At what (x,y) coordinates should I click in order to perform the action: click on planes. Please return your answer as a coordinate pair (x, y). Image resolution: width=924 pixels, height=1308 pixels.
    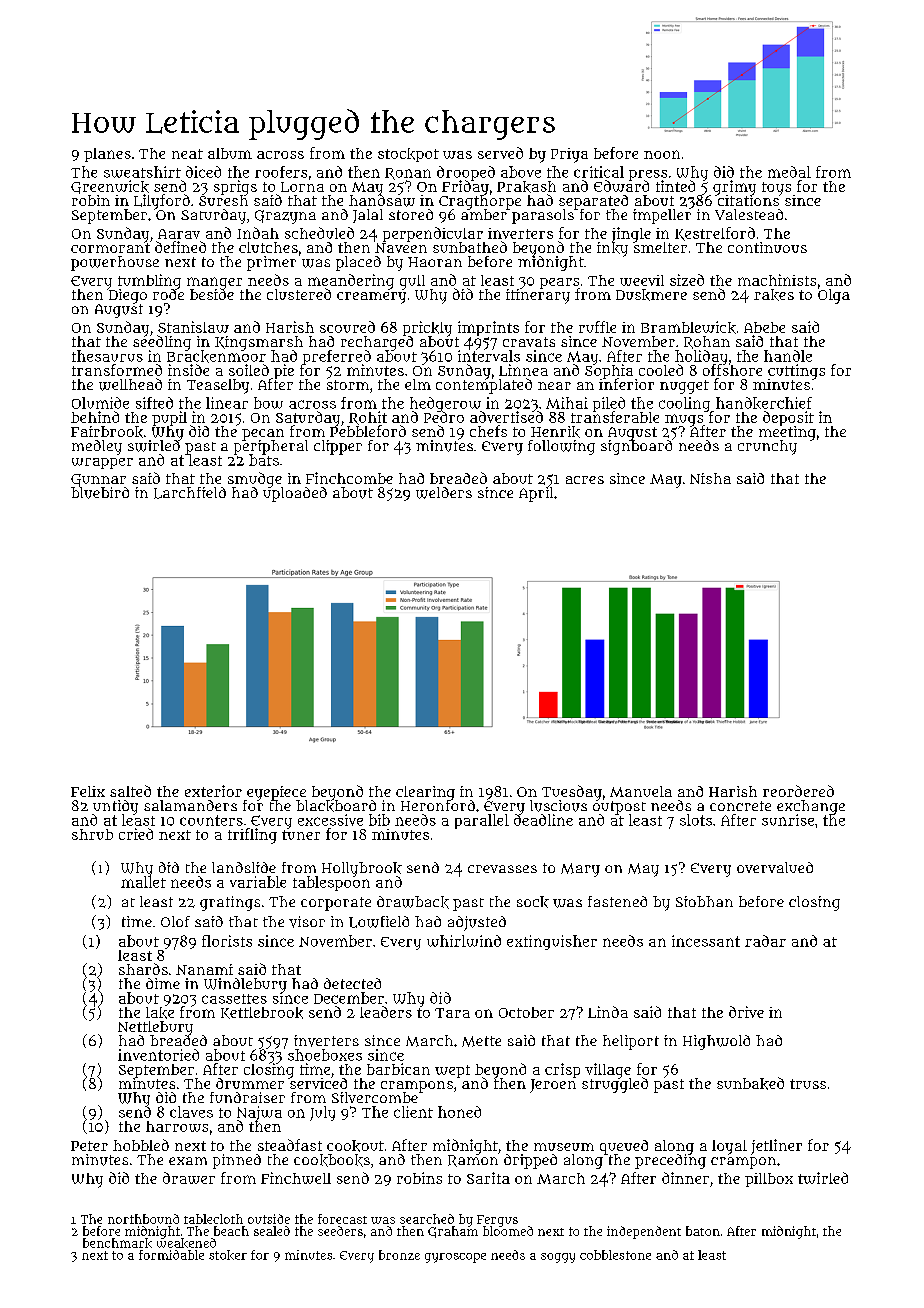
    Looking at the image, I should click on (107, 155).
